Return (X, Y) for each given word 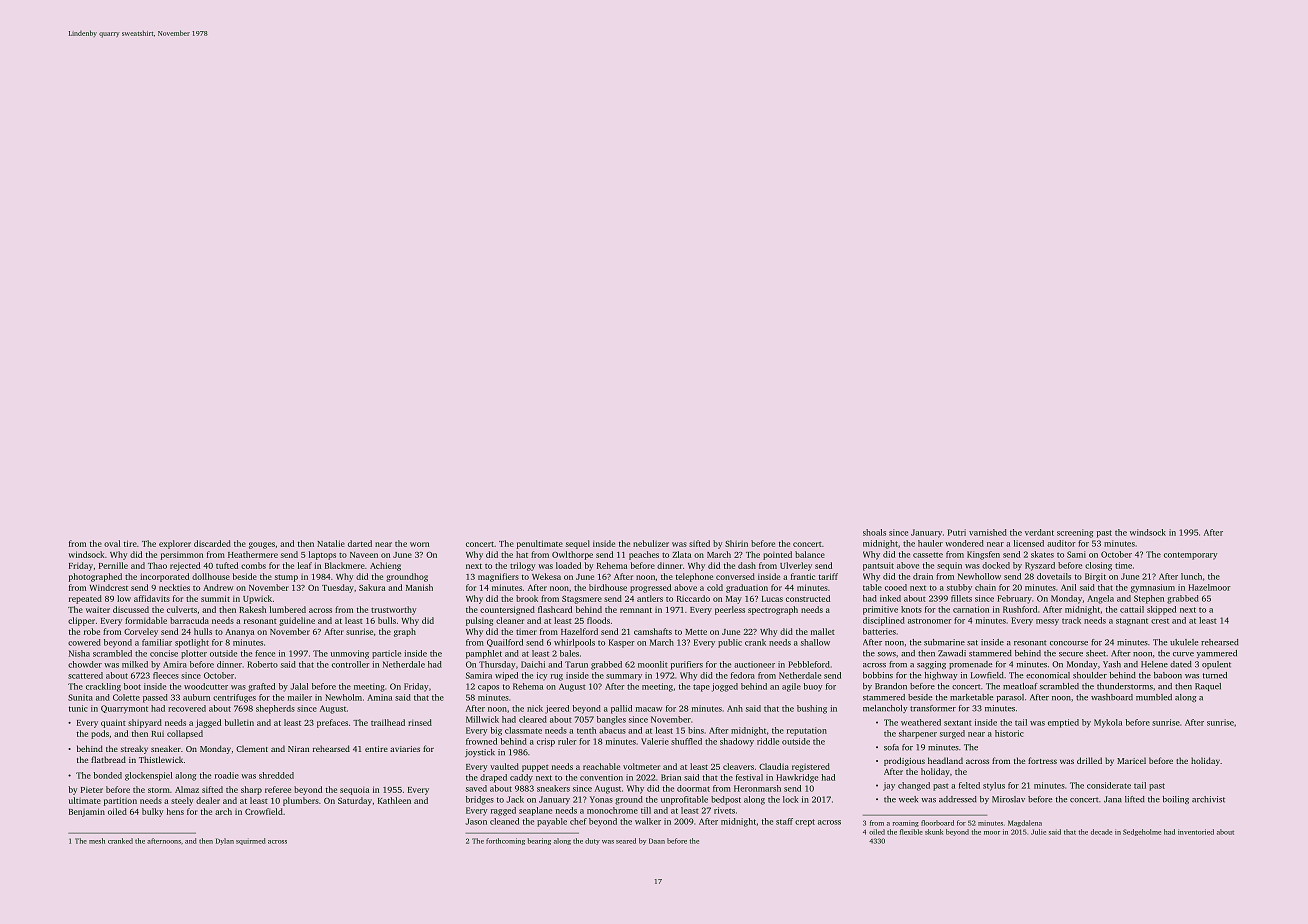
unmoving (350, 654)
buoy (813, 687)
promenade (970, 665)
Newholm (343, 697)
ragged (503, 811)
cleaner (510, 620)
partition (120, 801)
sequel (578, 544)
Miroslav (1008, 799)
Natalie (331, 543)
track (1071, 620)
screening (1075, 533)
